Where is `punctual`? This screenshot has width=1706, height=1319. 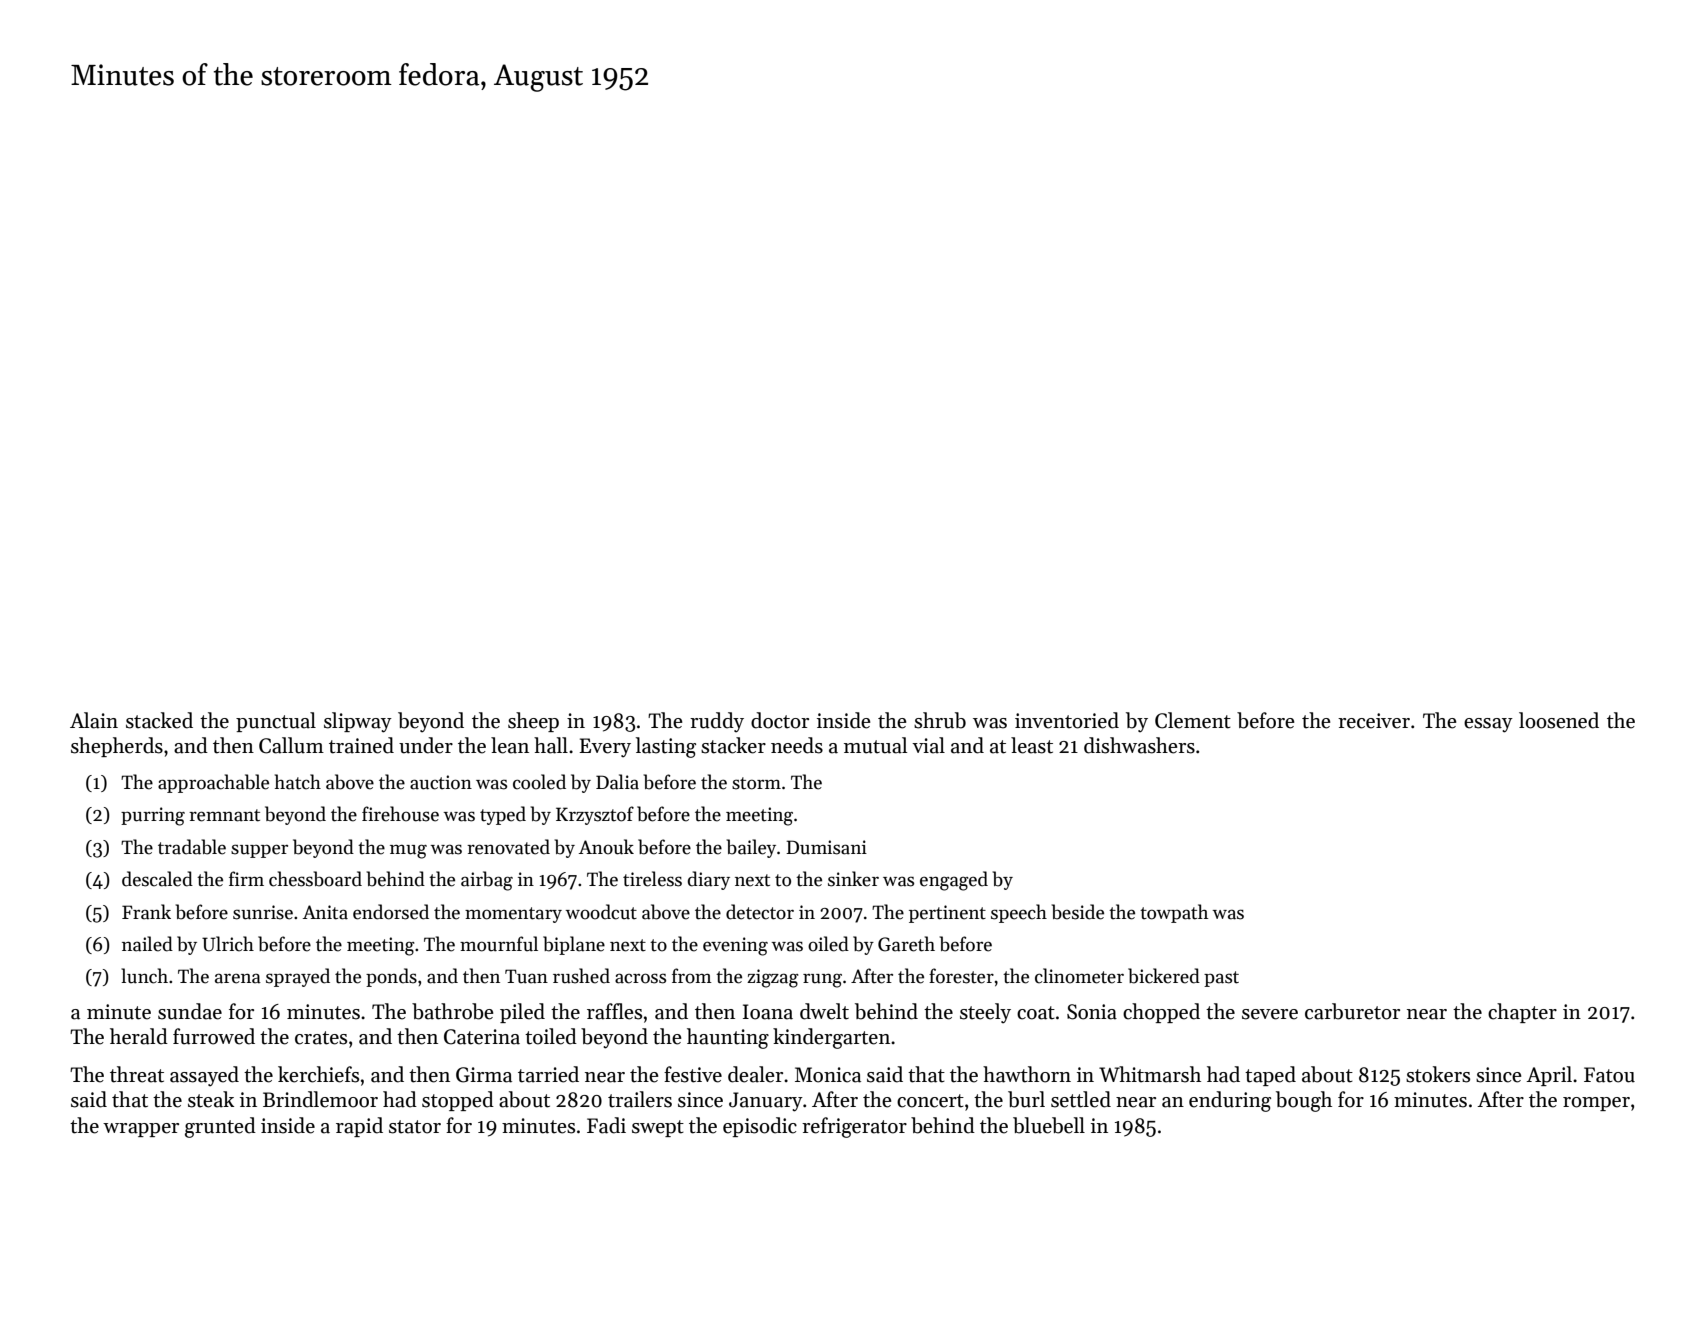
punctual is located at coordinates (276, 722).
